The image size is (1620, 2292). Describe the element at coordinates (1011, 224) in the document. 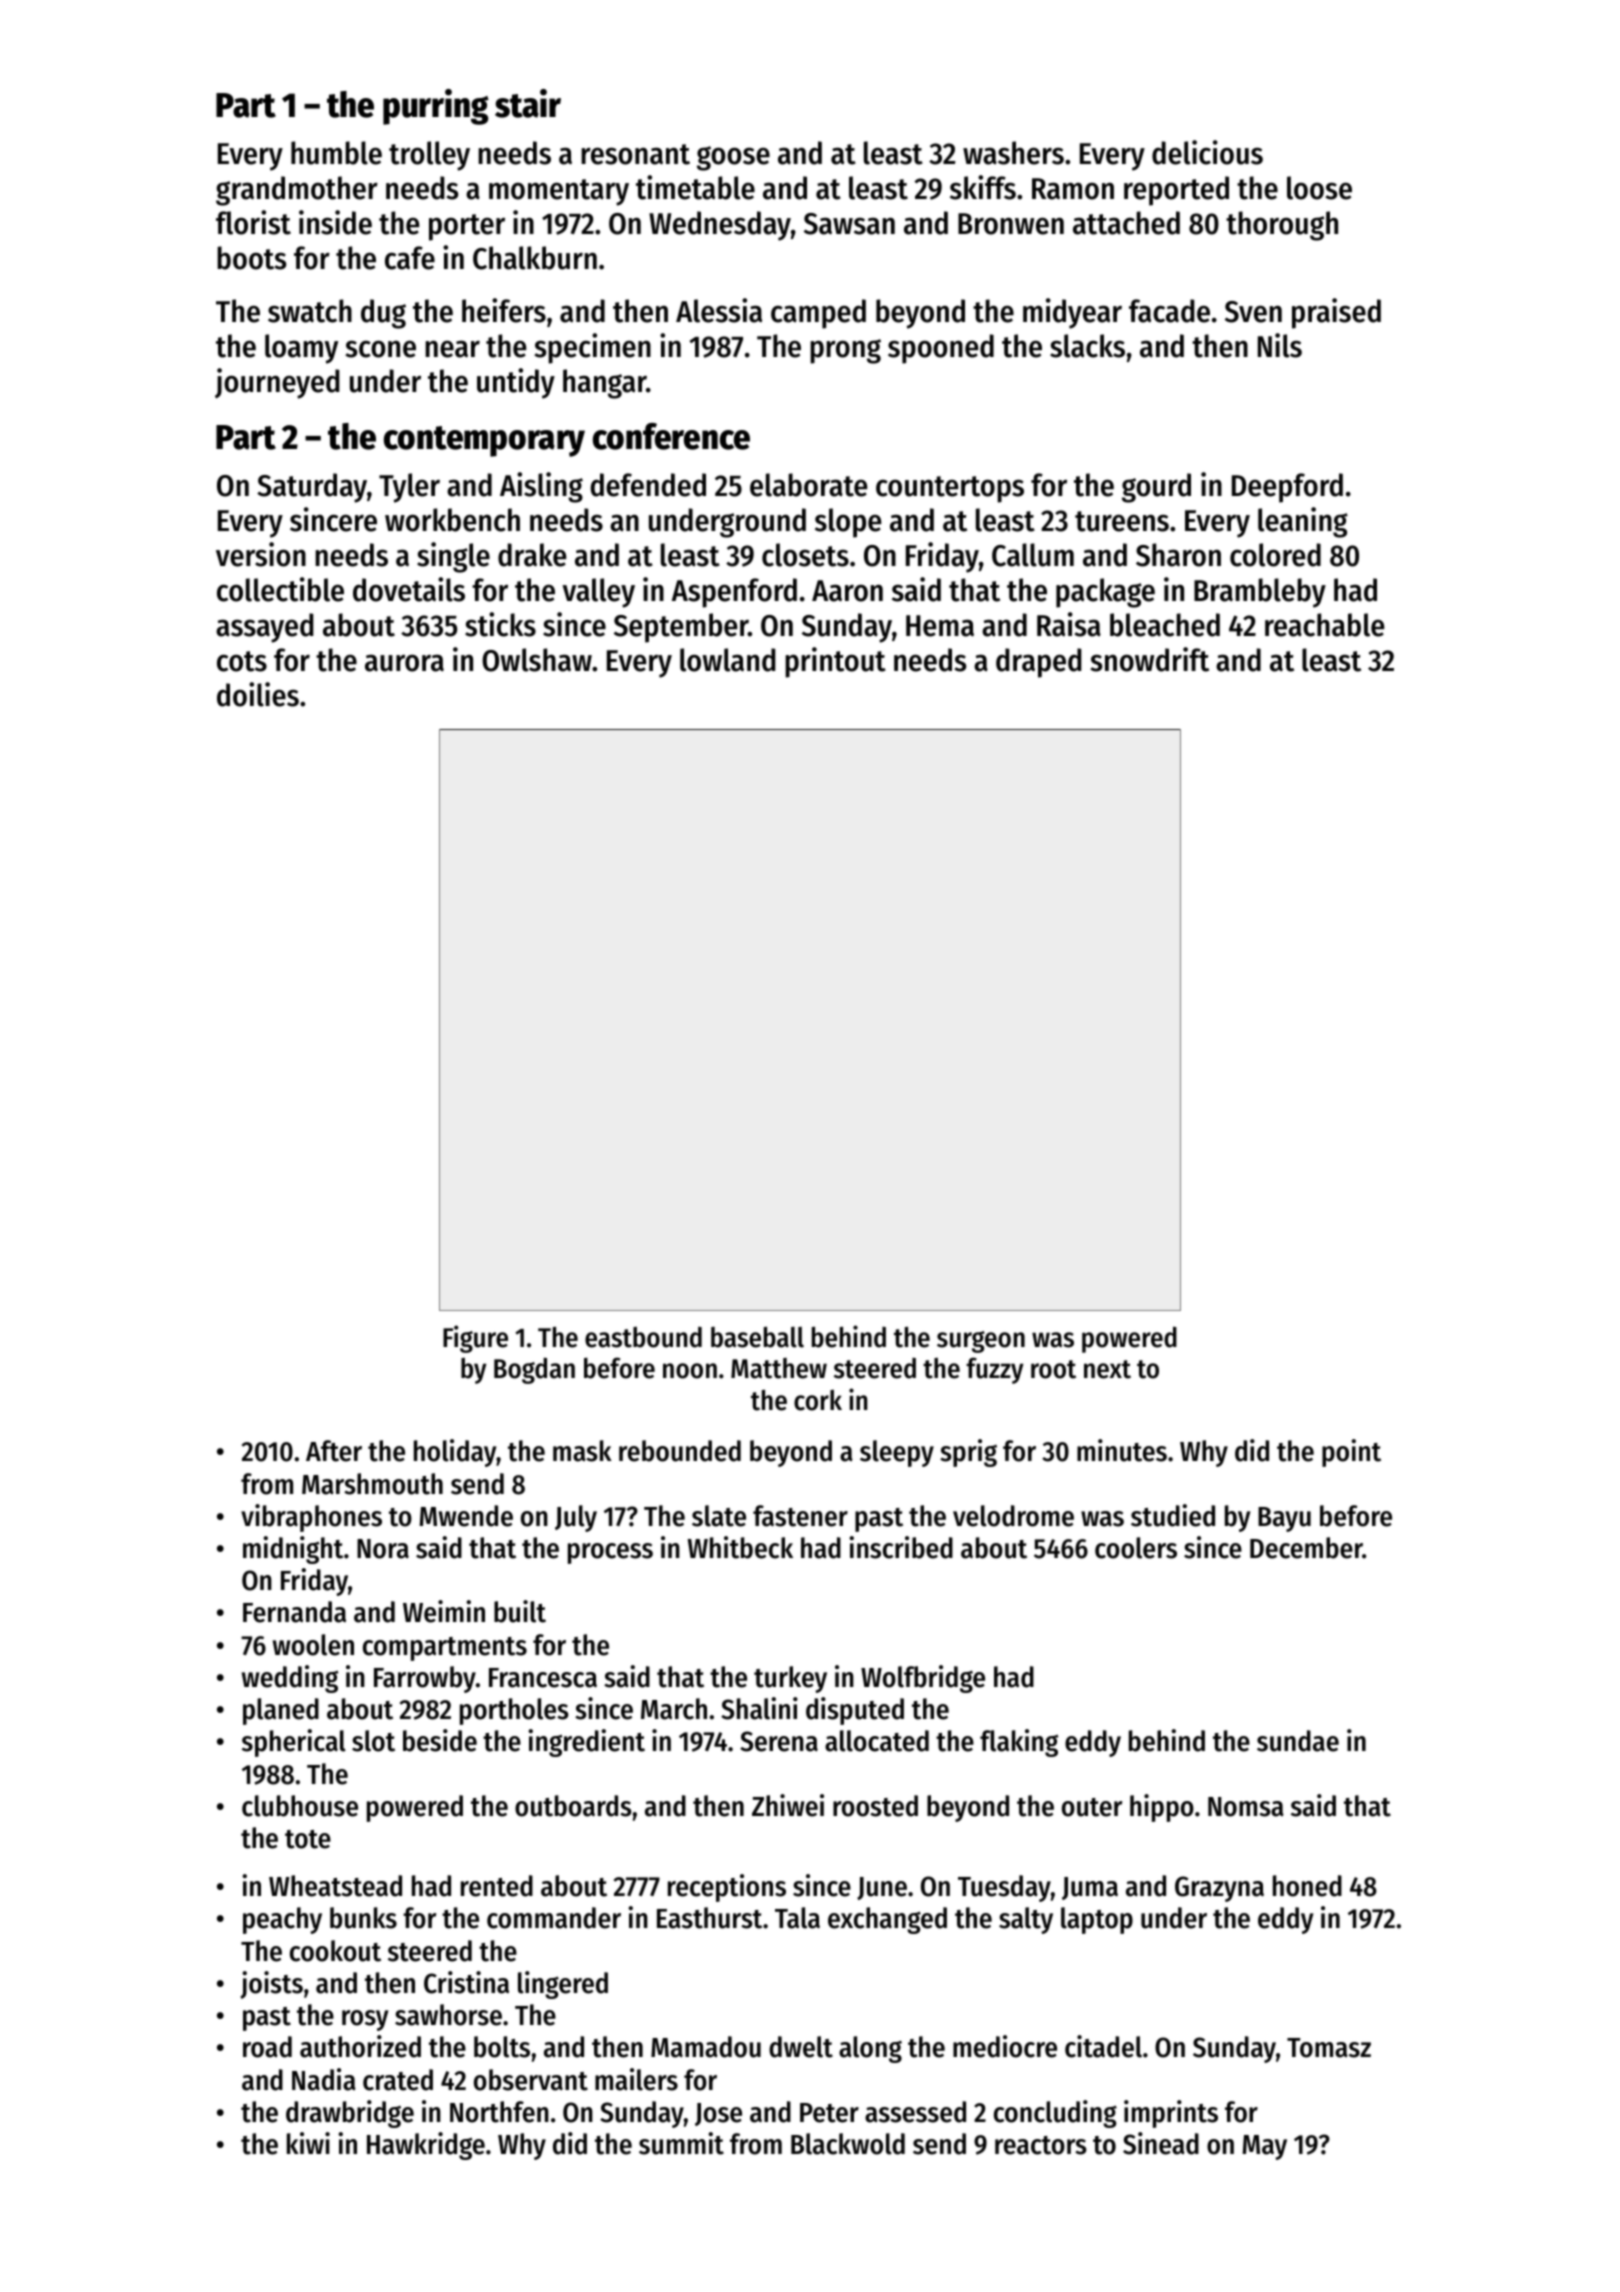

I see `Bronwen` at that location.
